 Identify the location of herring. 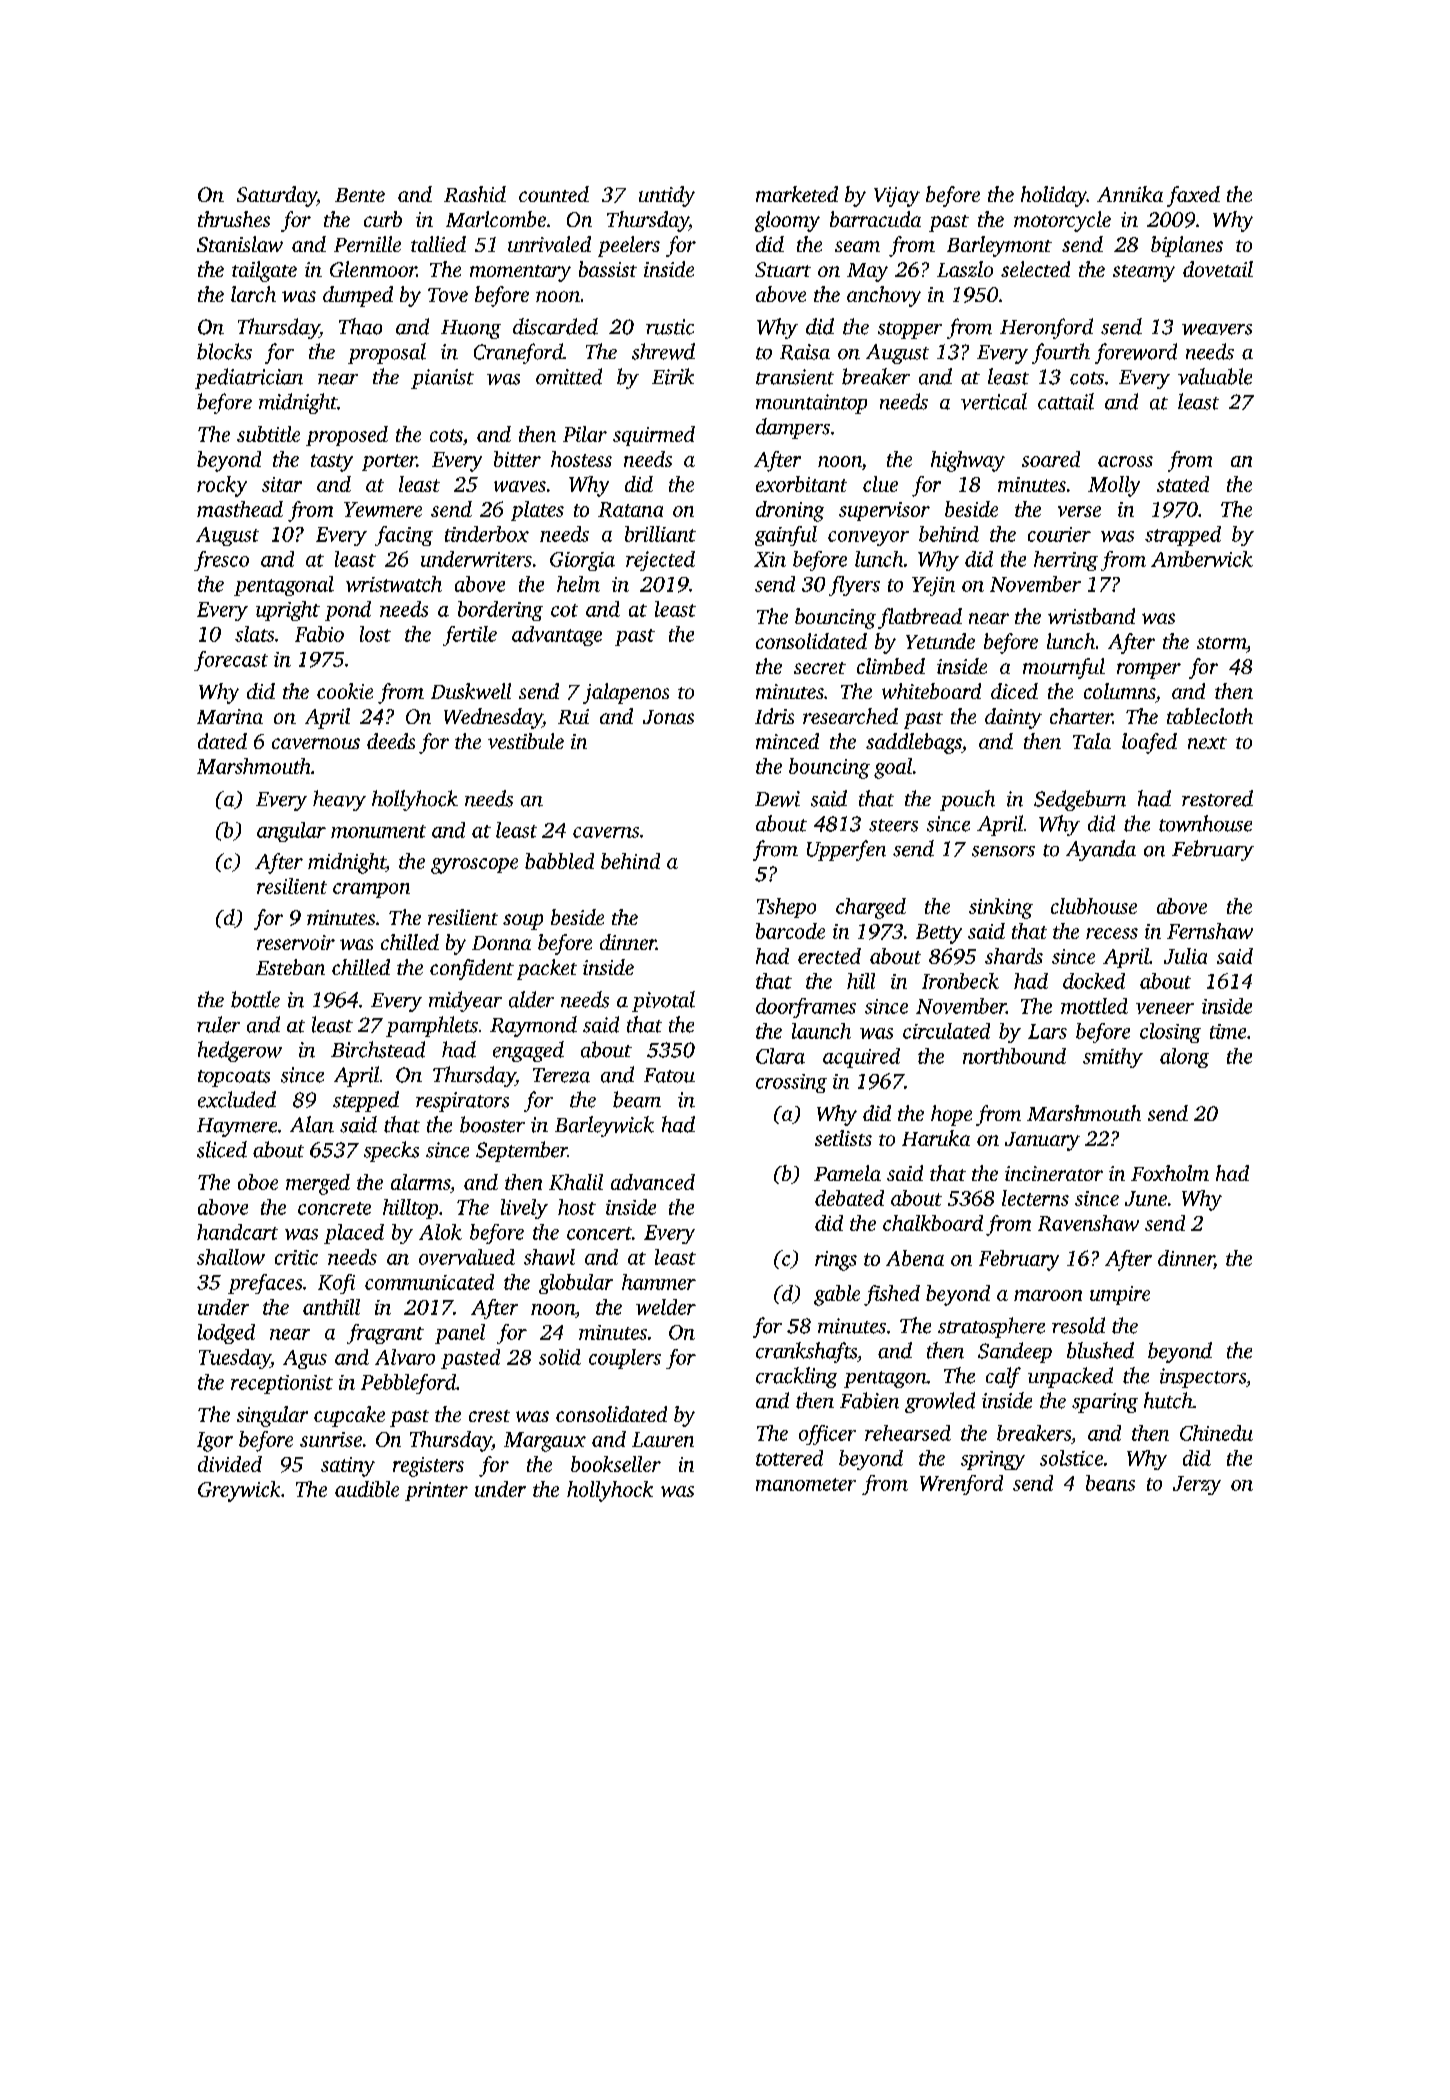
(1066, 561).
